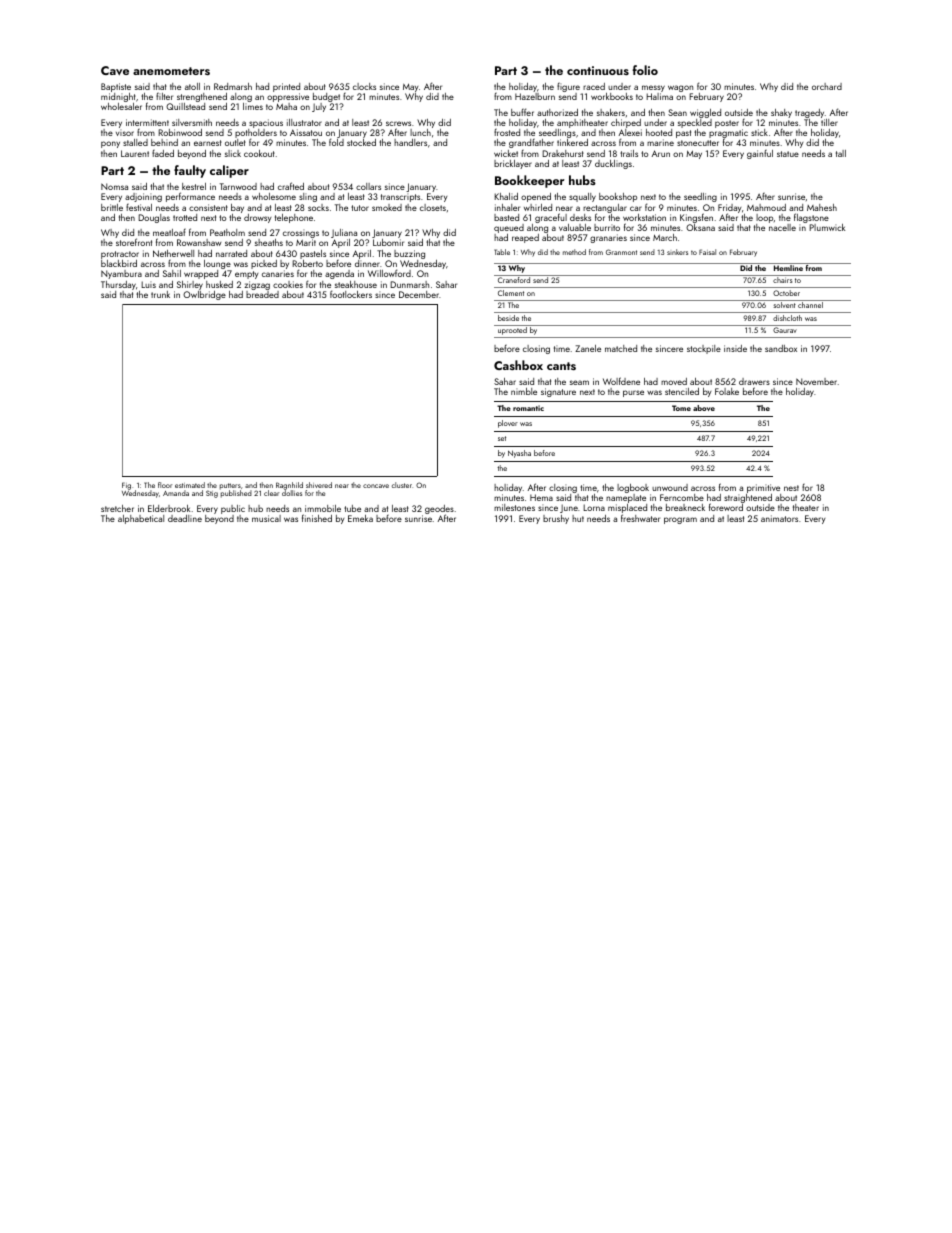 The image size is (952, 1233). I want to click on Friday, so click(729, 208).
